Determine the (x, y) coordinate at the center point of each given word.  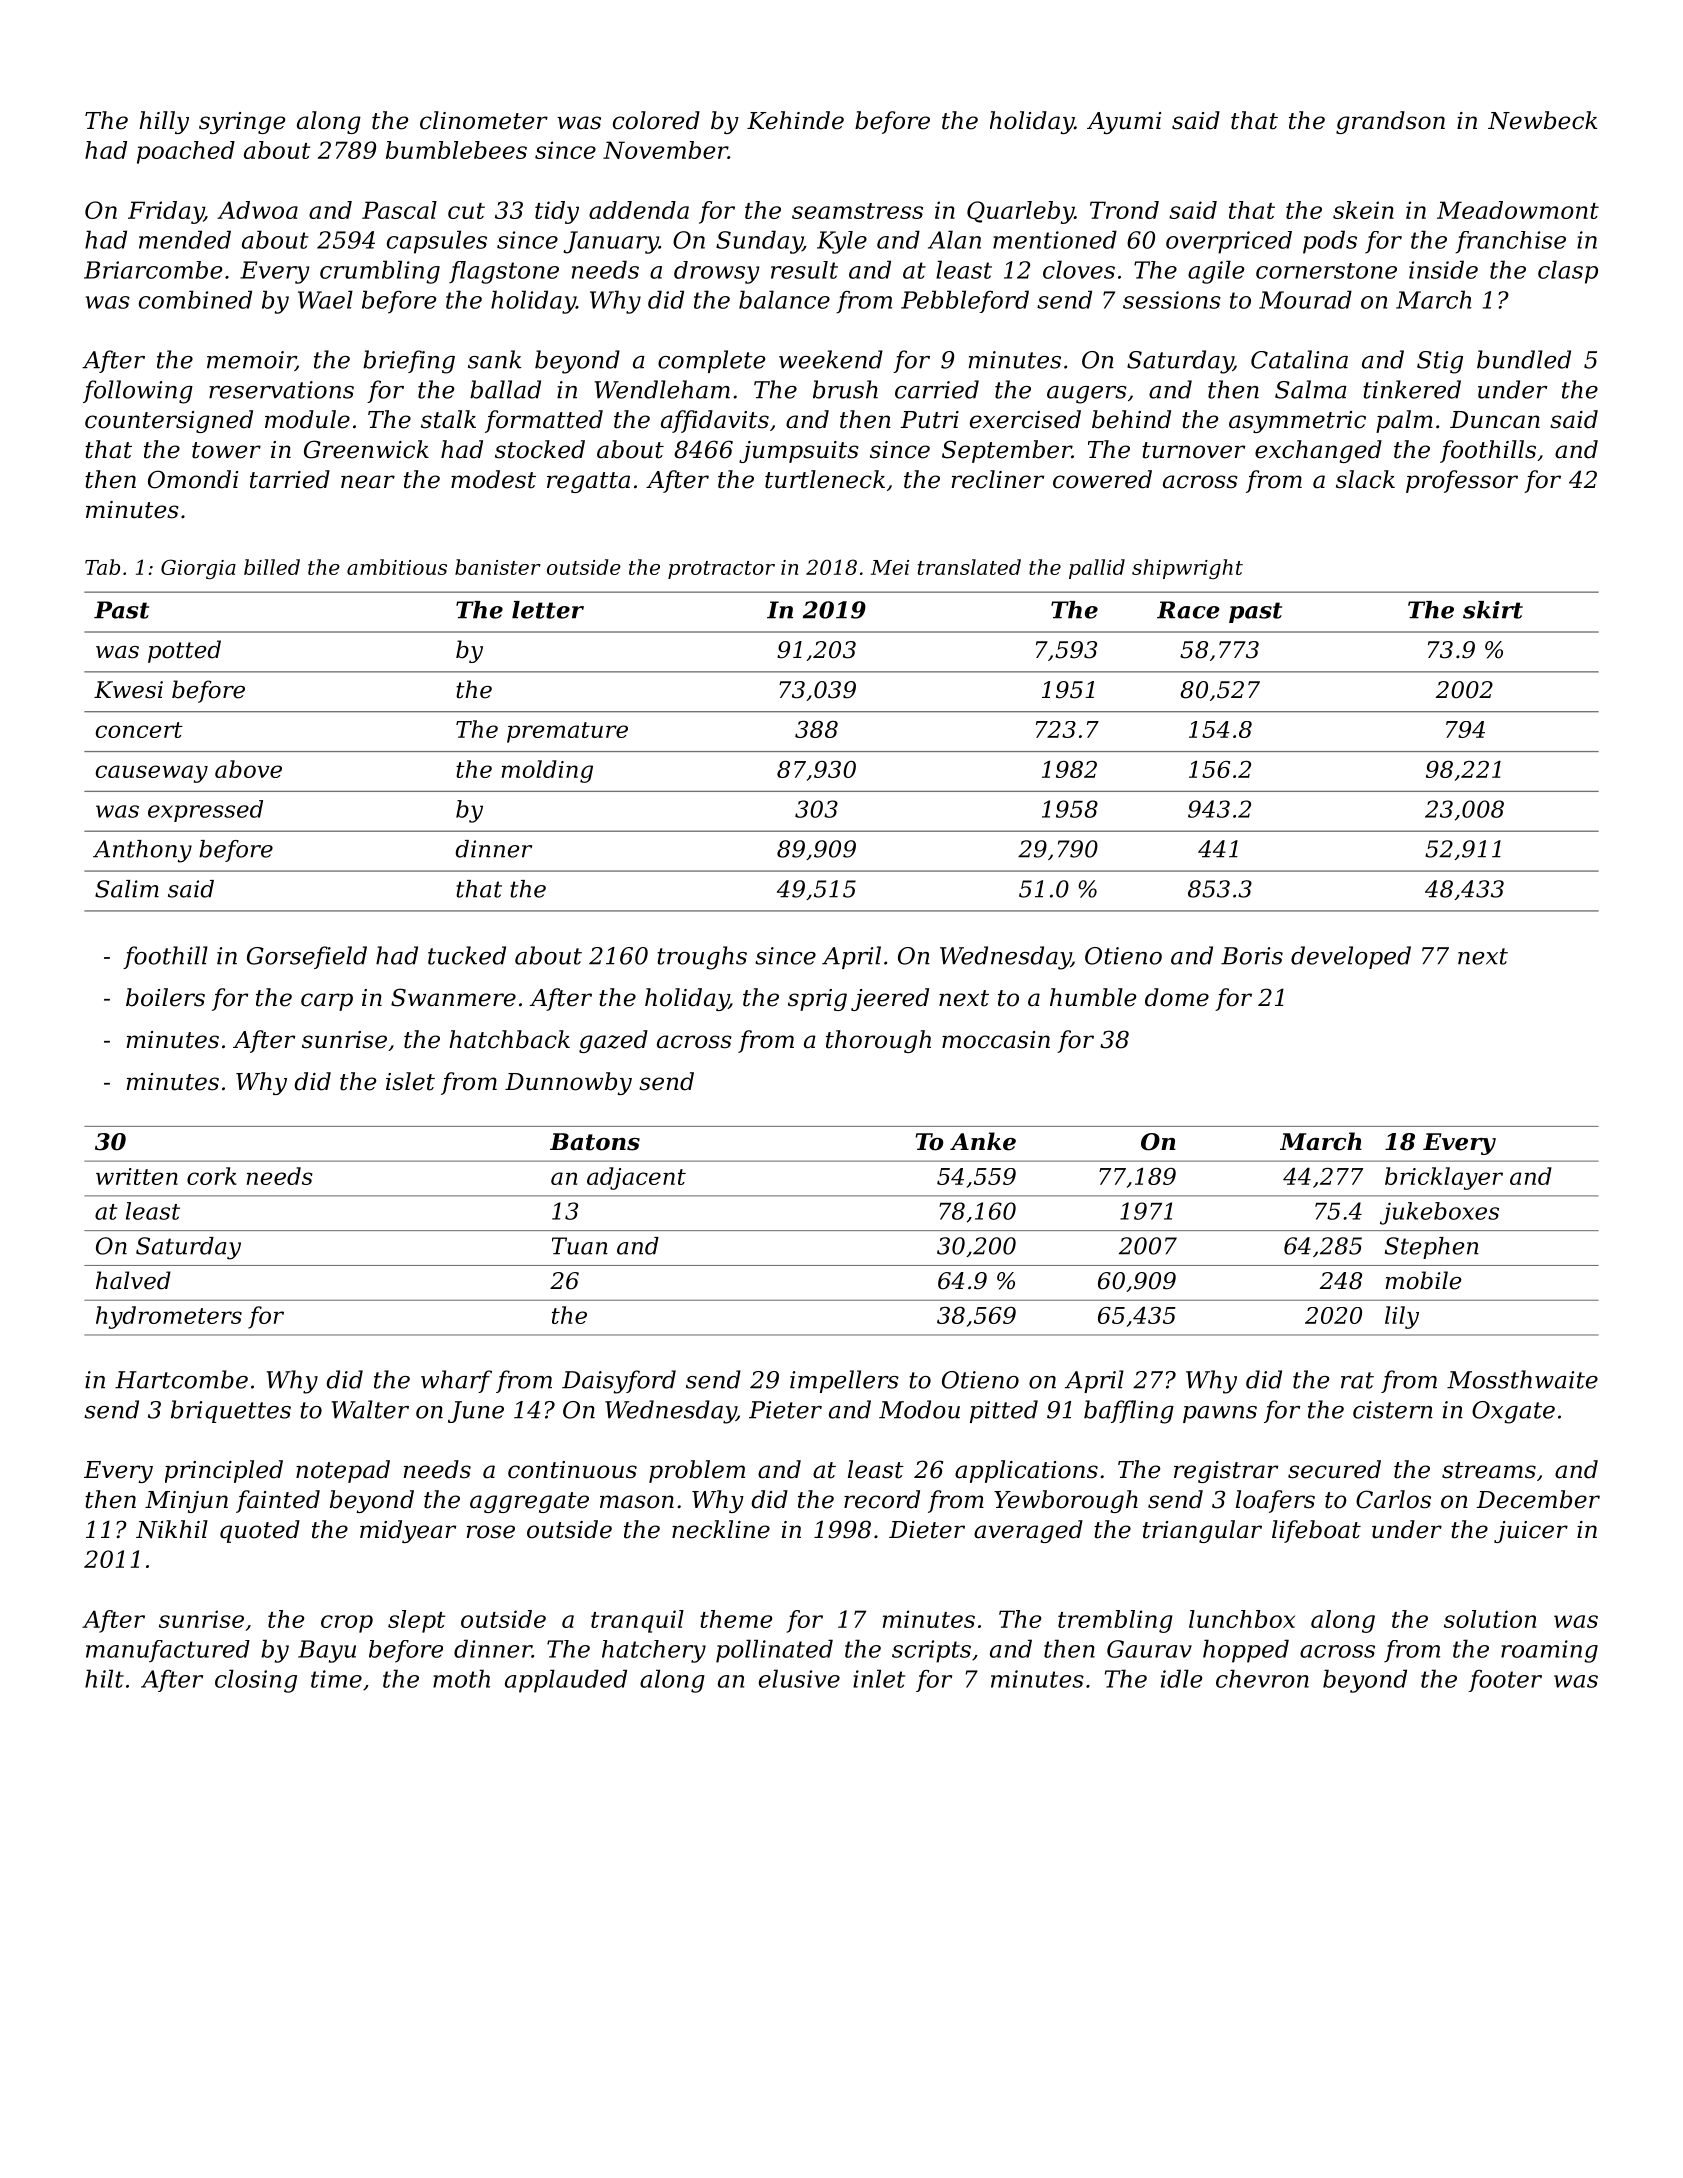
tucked (467, 955)
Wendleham (662, 389)
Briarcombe (153, 270)
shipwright (1187, 569)
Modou (919, 1409)
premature (567, 732)
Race (1188, 610)
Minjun (186, 1502)
